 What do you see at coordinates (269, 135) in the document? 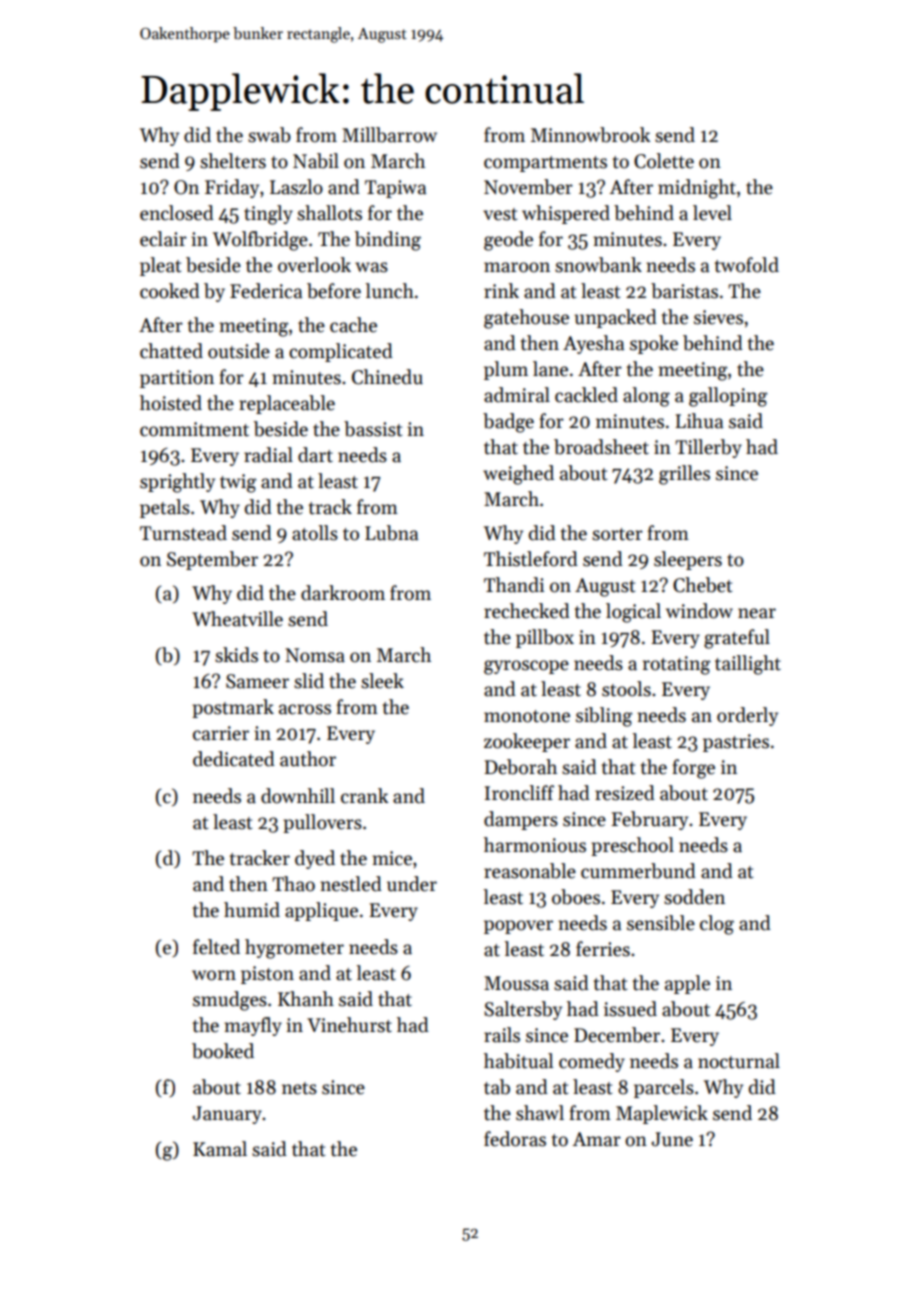
I see `swab` at bounding box center [269, 135].
